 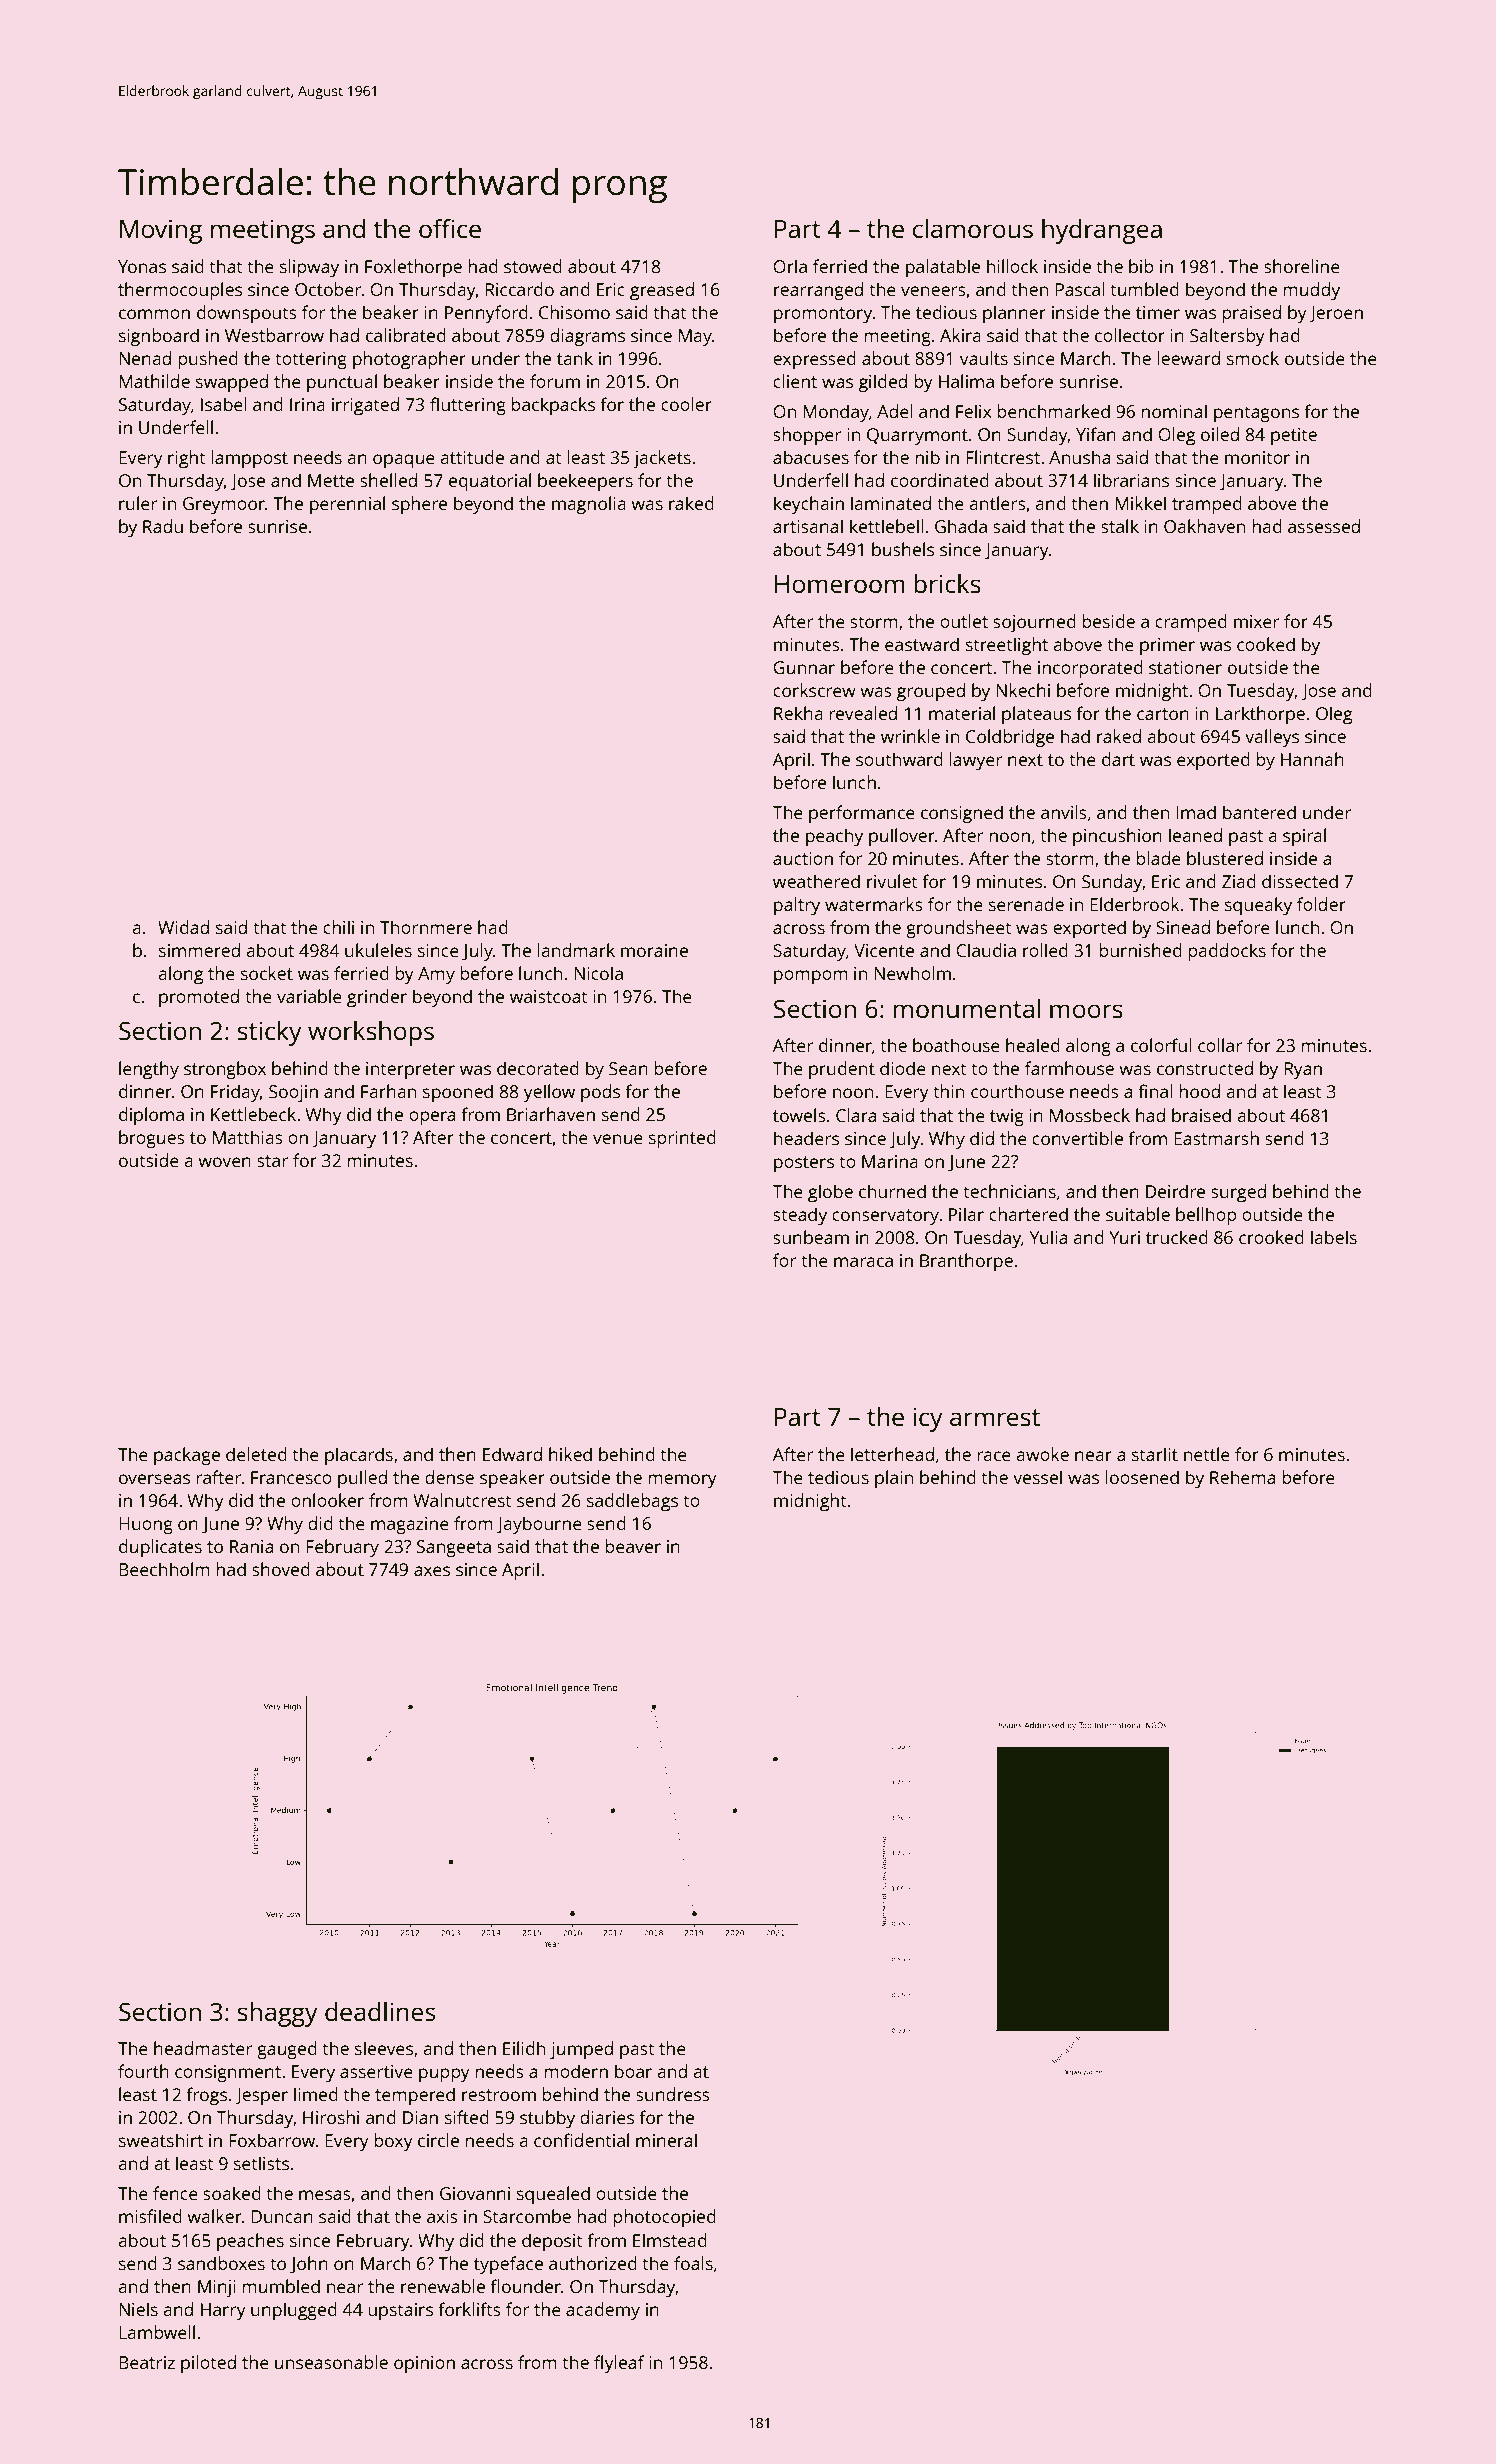 I want to click on boxy, so click(x=393, y=2142).
